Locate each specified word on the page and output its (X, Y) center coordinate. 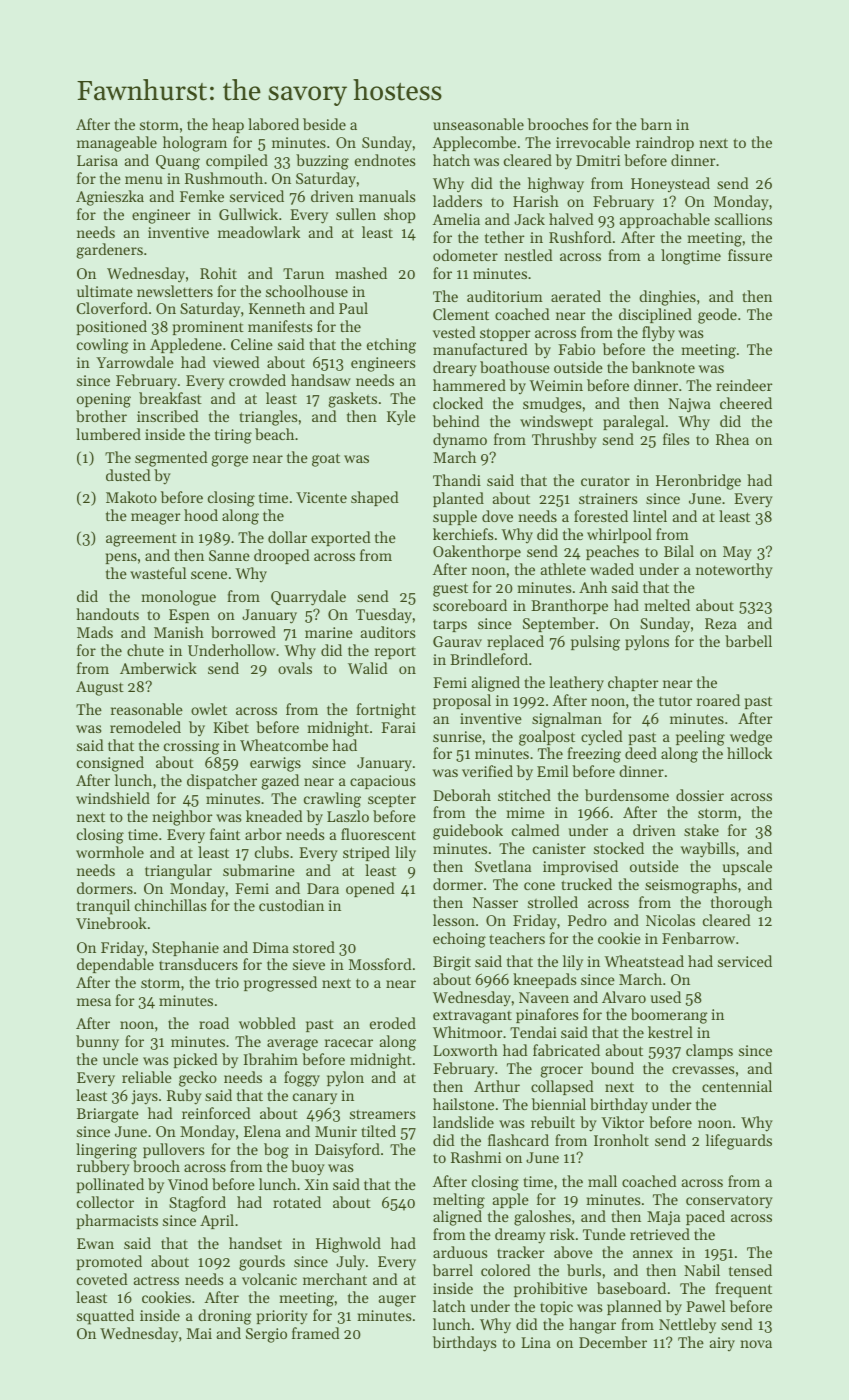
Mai (199, 1333)
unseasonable (478, 124)
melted (667, 605)
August (100, 688)
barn (656, 124)
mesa (94, 1002)
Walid (368, 668)
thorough (741, 904)
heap (228, 125)
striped (366, 853)
